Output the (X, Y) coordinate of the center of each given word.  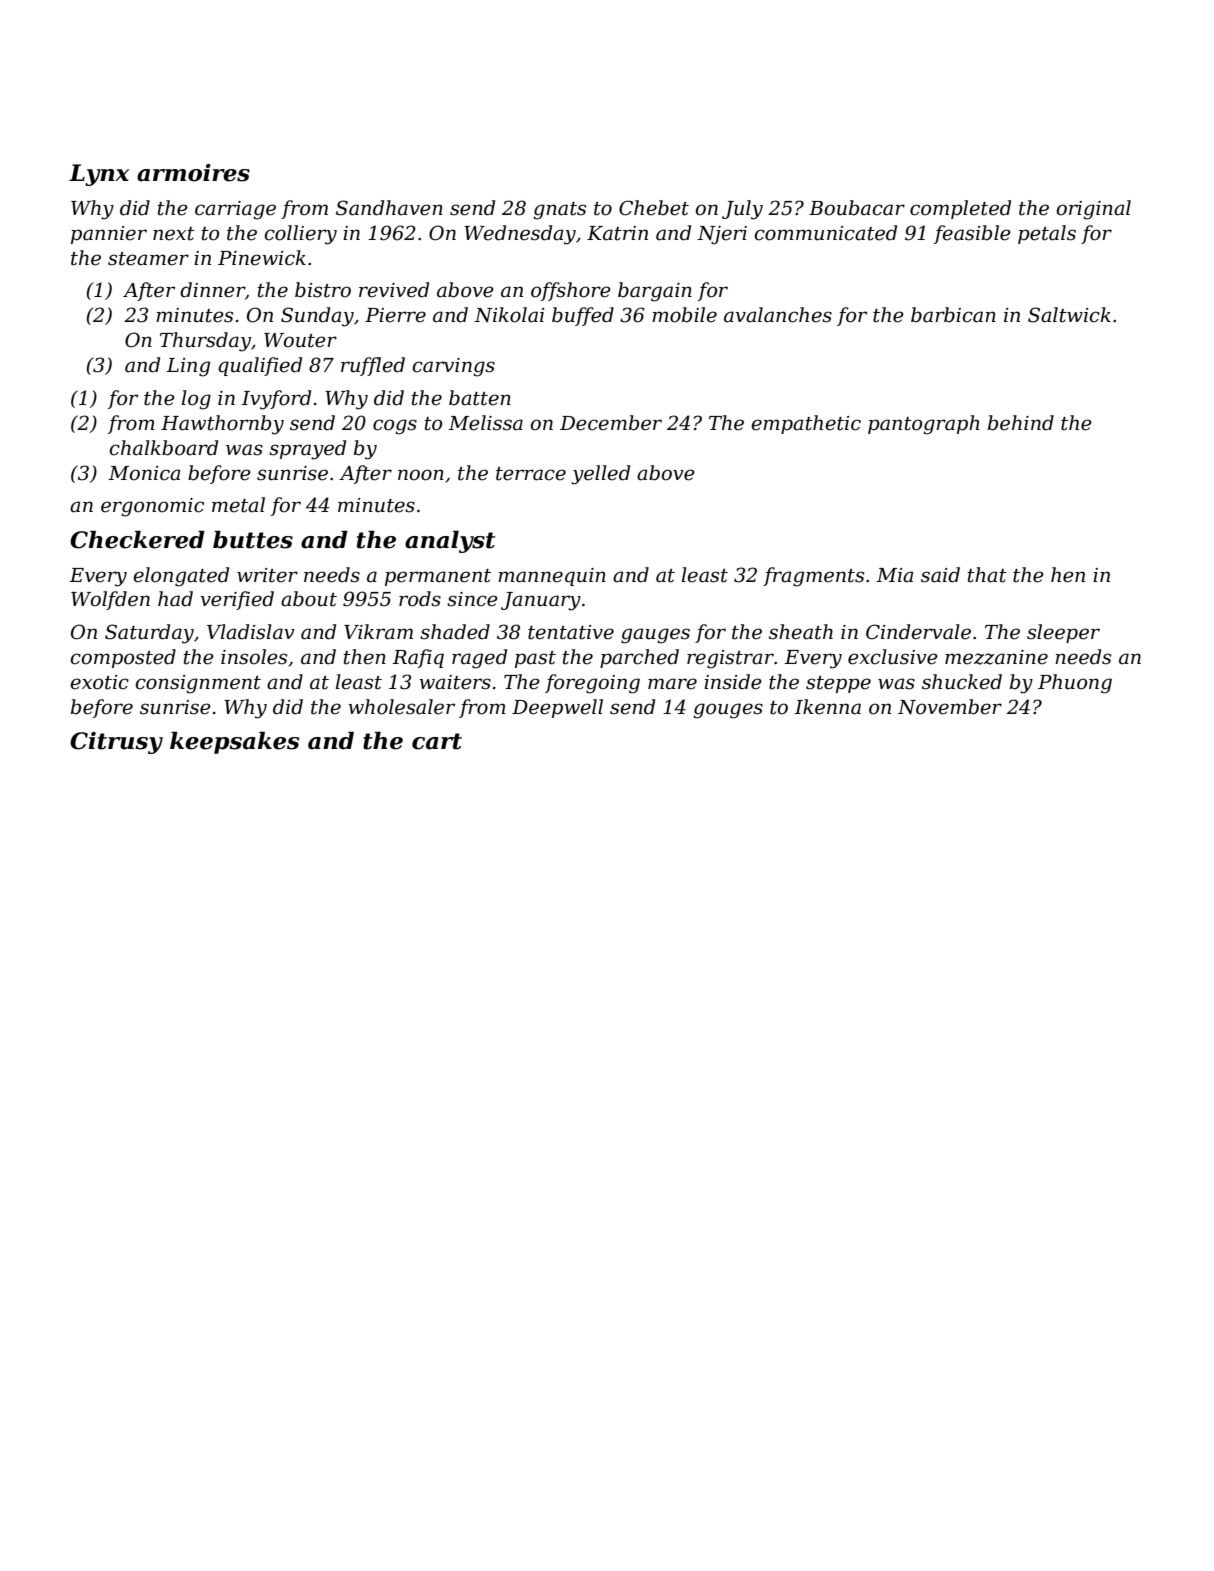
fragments (813, 577)
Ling (188, 367)
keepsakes (234, 743)
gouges (728, 711)
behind (1021, 423)
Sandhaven (389, 208)
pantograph (924, 425)
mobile (684, 315)
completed (960, 209)
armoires (193, 173)
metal (238, 505)
